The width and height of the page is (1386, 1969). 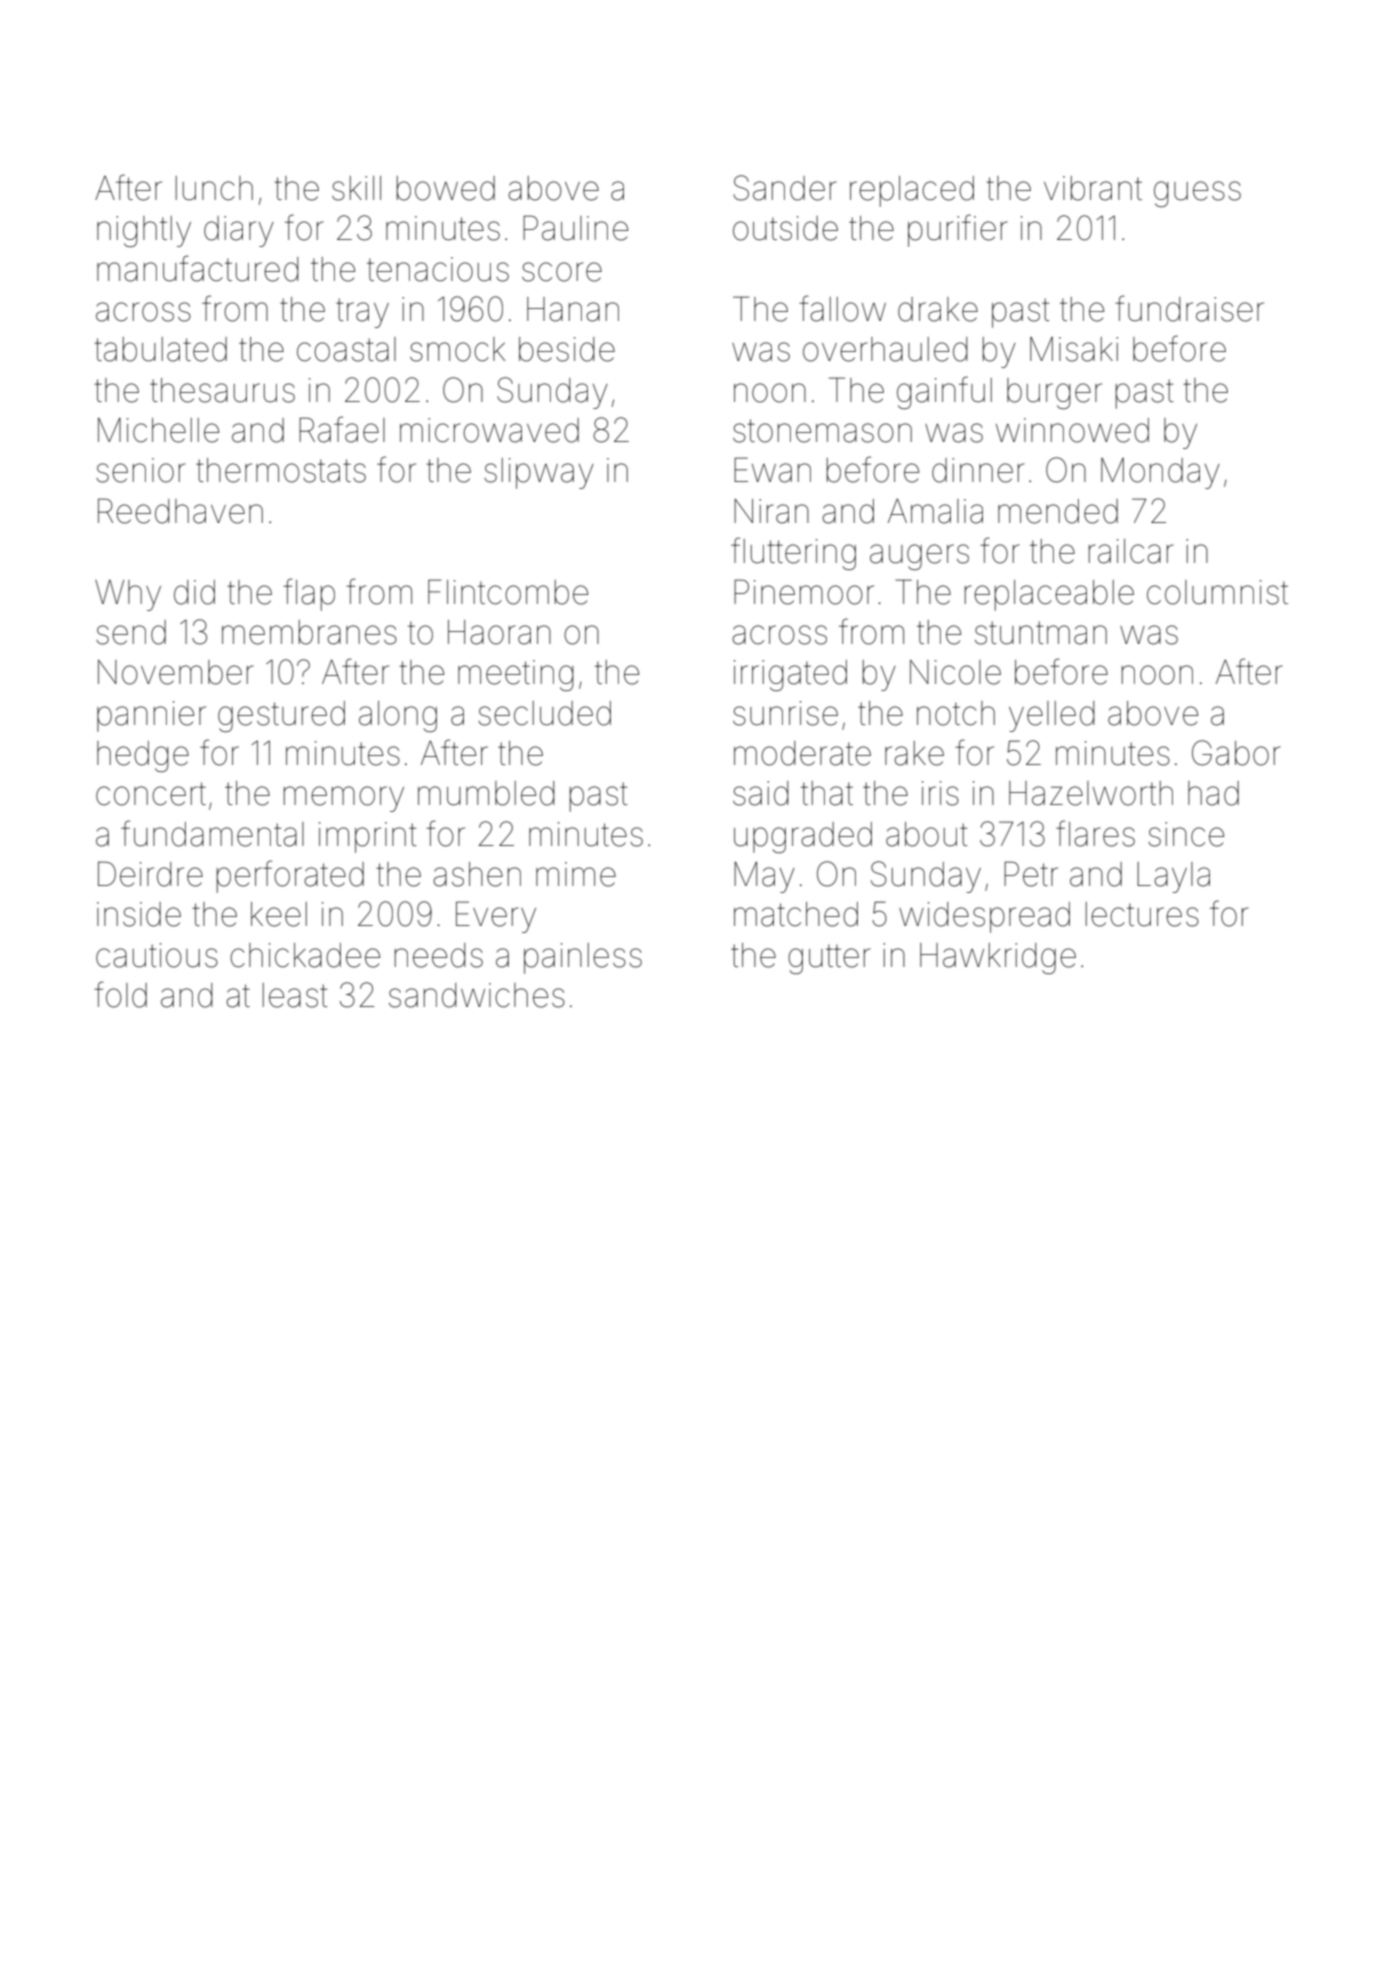 I want to click on Sander, so click(x=785, y=188).
